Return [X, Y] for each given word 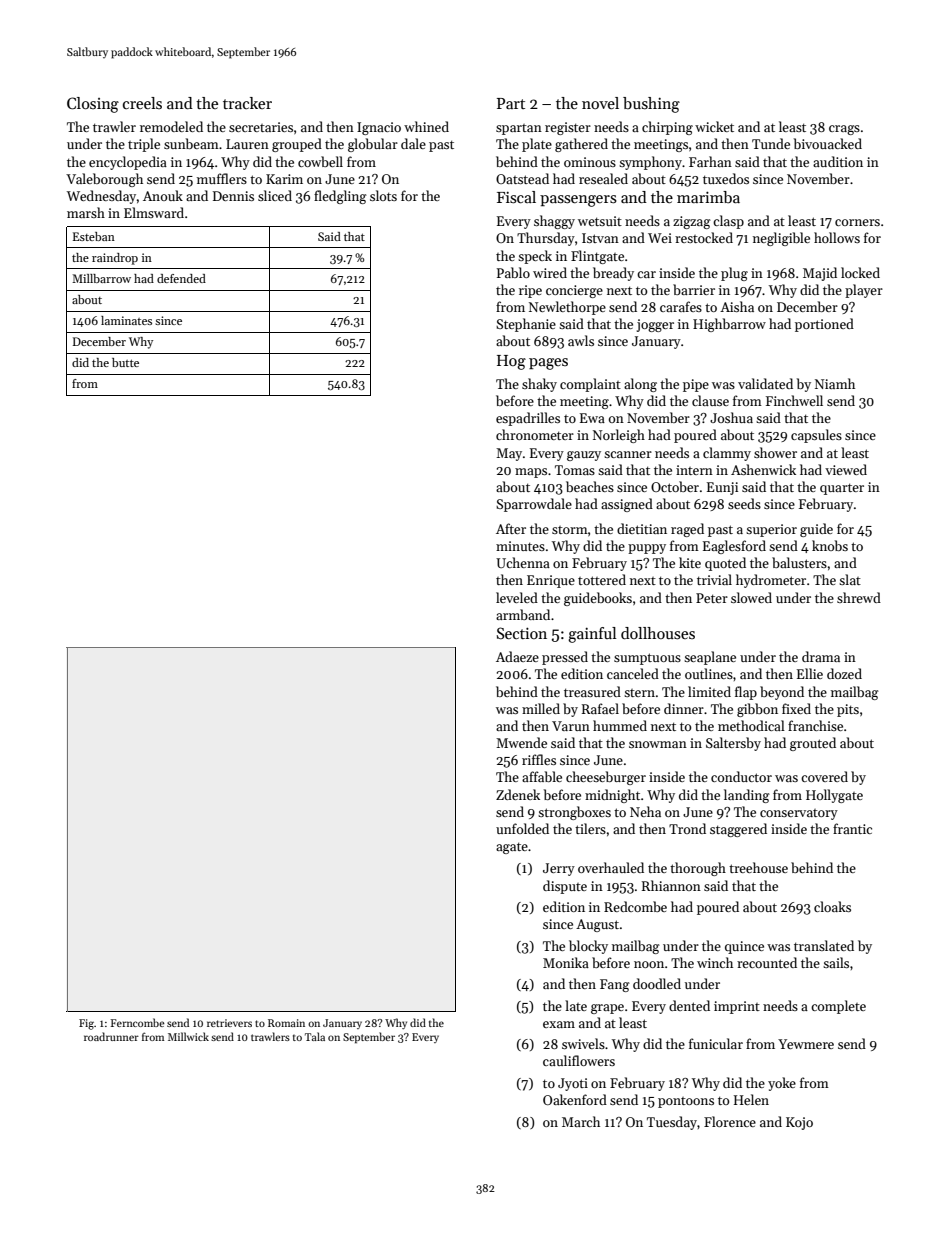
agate [512, 848]
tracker [247, 103]
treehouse [758, 867]
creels [142, 103]
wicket [714, 126]
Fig [86, 1024]
